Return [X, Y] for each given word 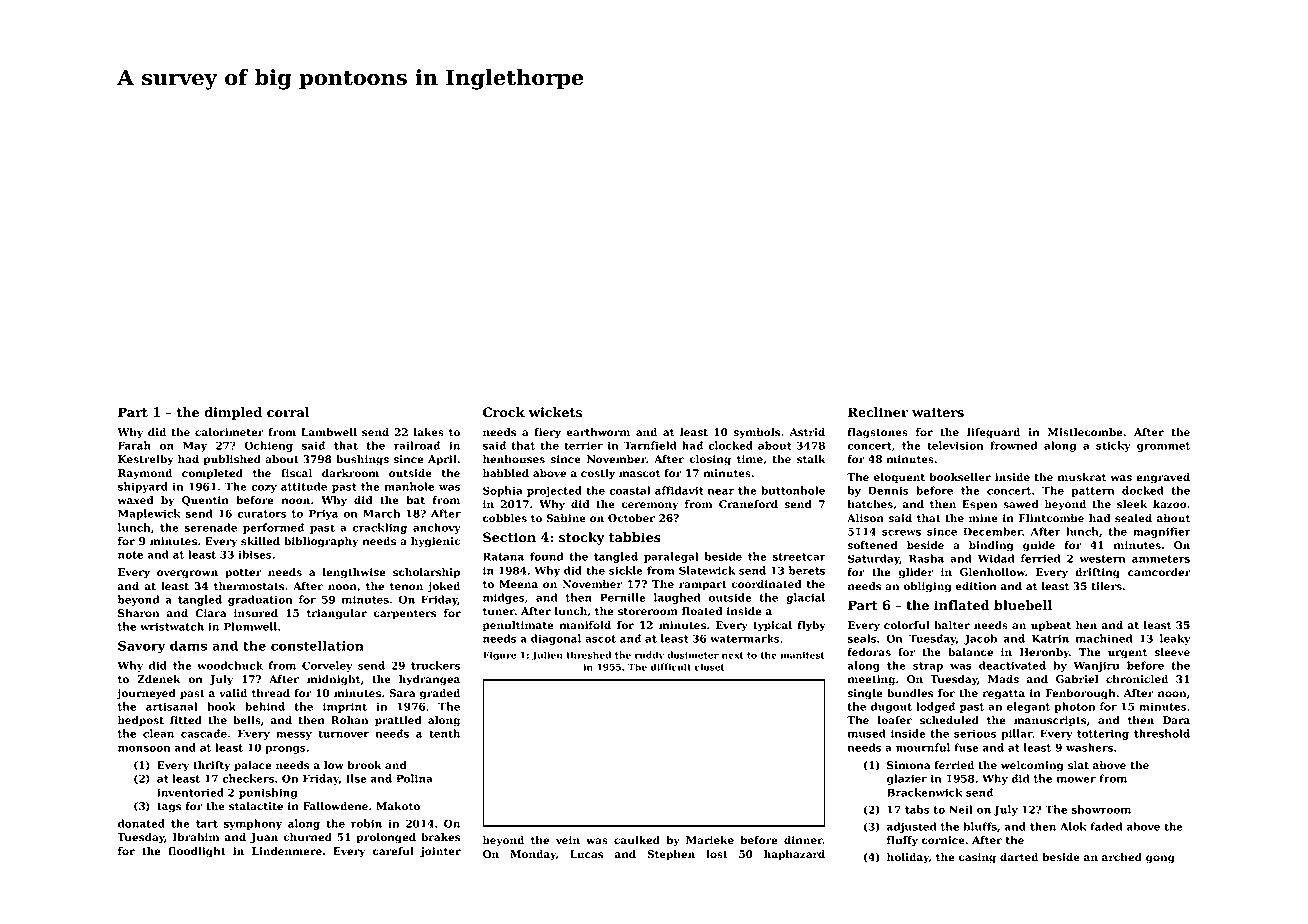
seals [861, 638]
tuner [499, 612]
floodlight [197, 852]
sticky [1113, 446]
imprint [345, 707]
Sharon [138, 613]
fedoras [869, 652]
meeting [871, 680]
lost [717, 854]
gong [1160, 859]
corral [288, 412]
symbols [757, 433]
